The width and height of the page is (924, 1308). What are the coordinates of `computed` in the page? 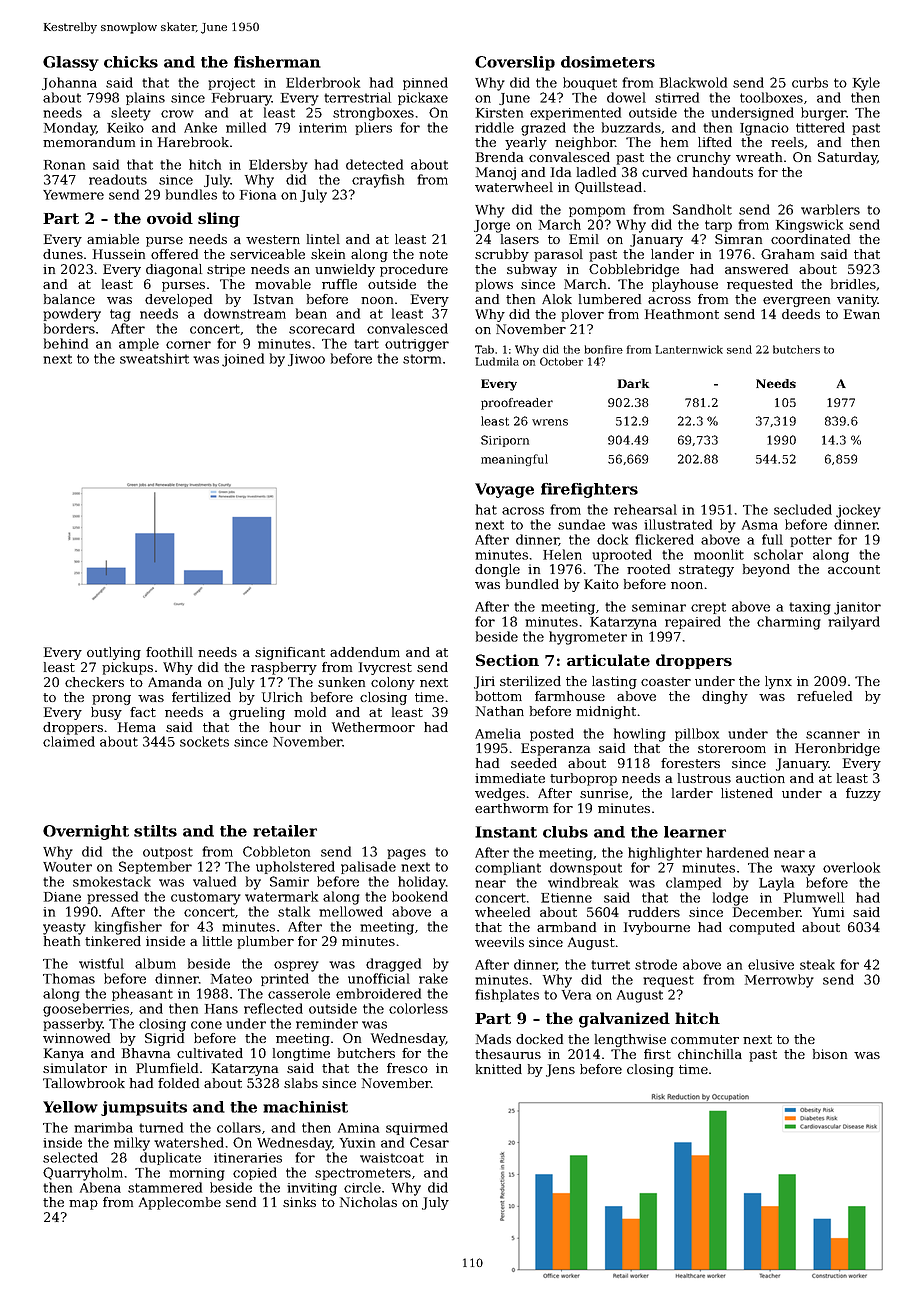 It's located at (762, 928).
